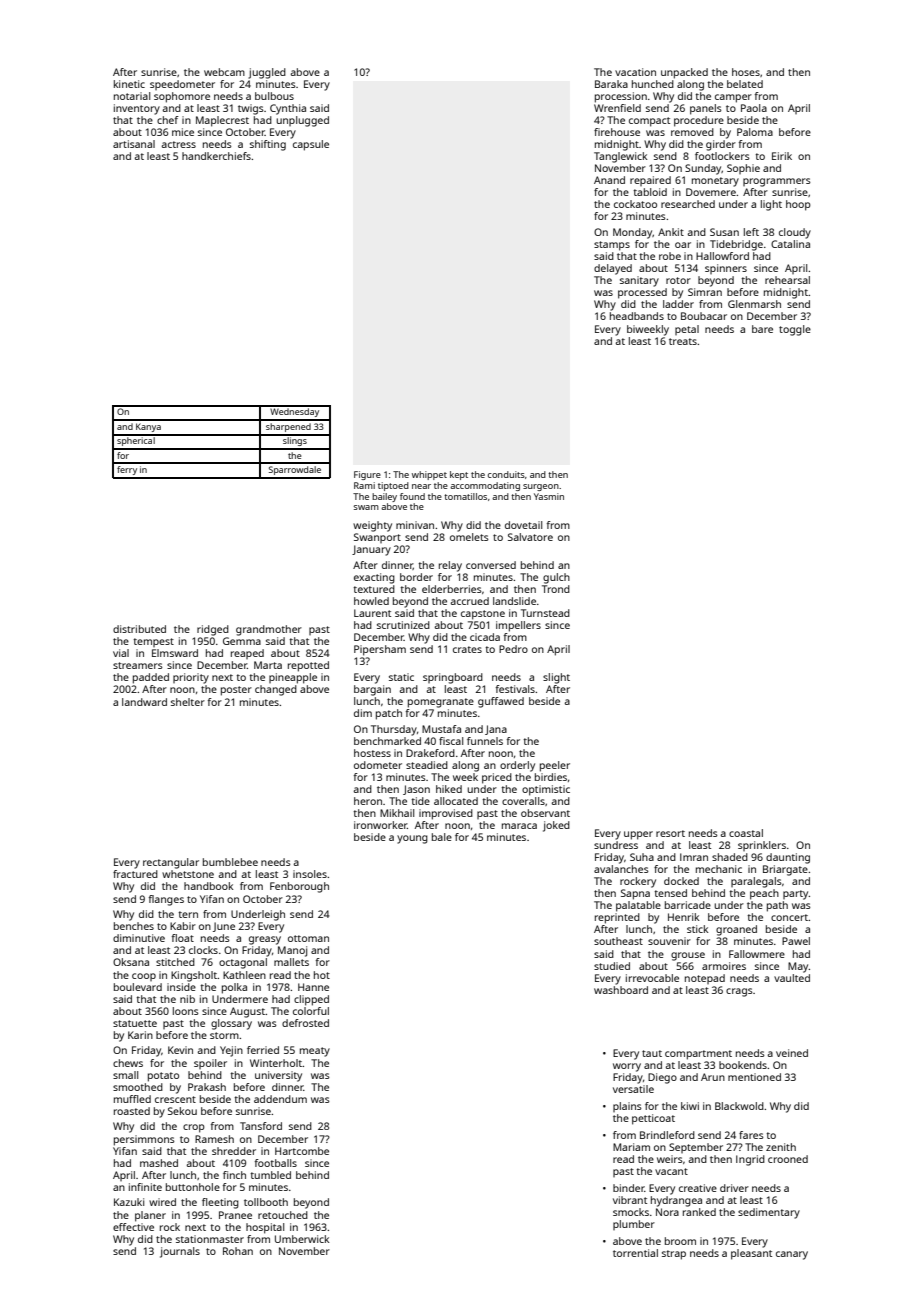  Describe the element at coordinates (210, 1064) in the screenshot. I see `spoiler` at that location.
